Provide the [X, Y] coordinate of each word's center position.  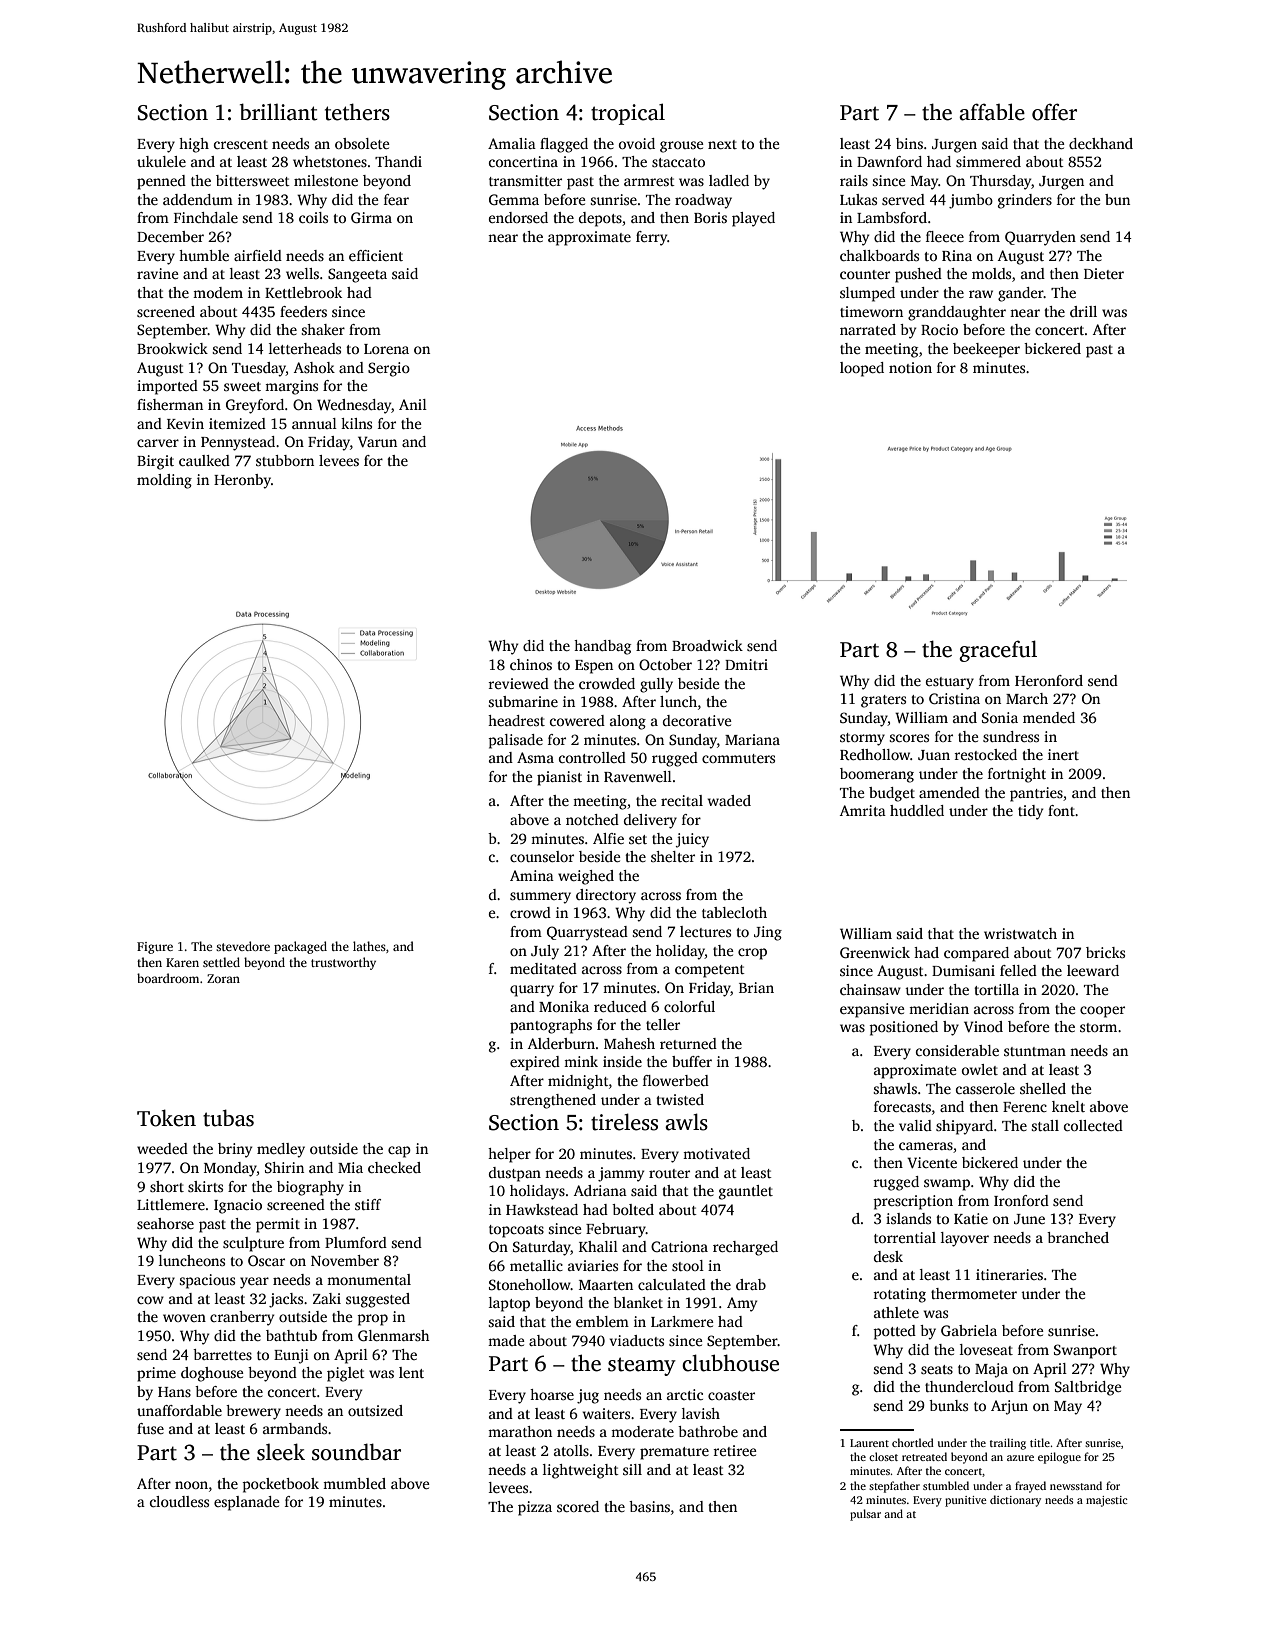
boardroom [168, 978]
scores [909, 738]
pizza [535, 1508]
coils [313, 217]
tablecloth [734, 912]
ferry [652, 238]
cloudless [179, 1501]
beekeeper [986, 350]
